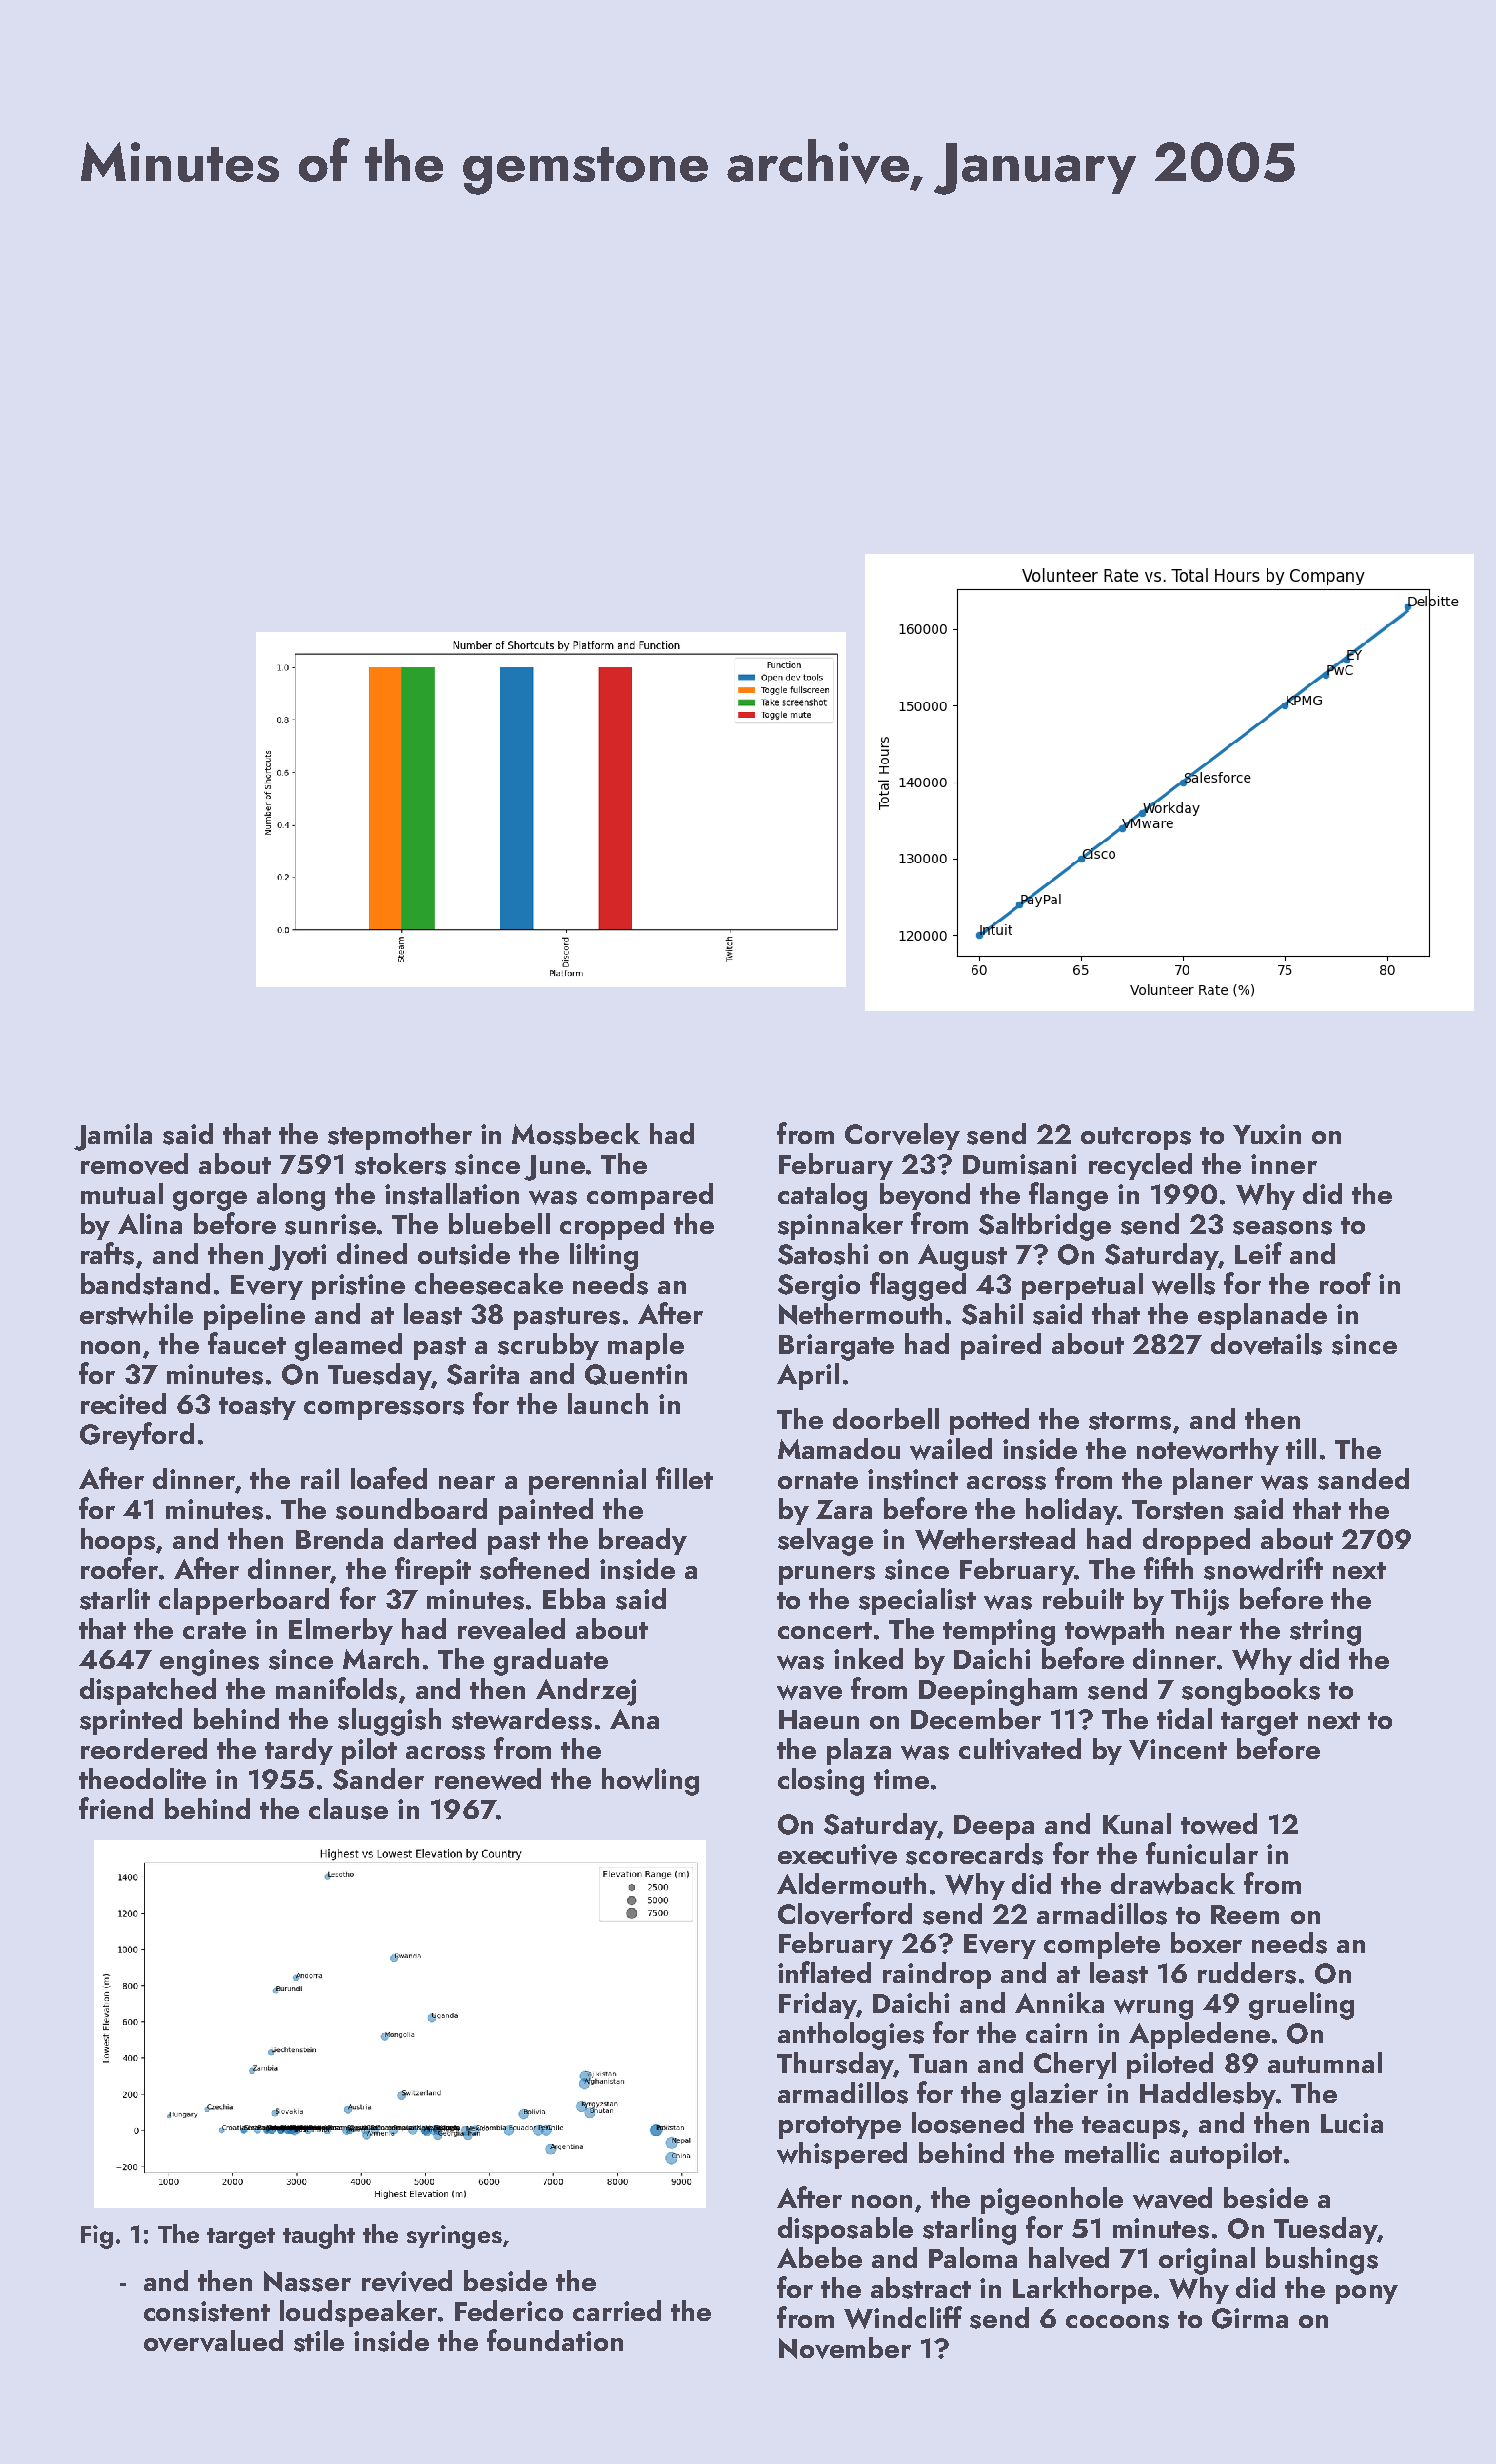  I want to click on friend, so click(116, 1808).
